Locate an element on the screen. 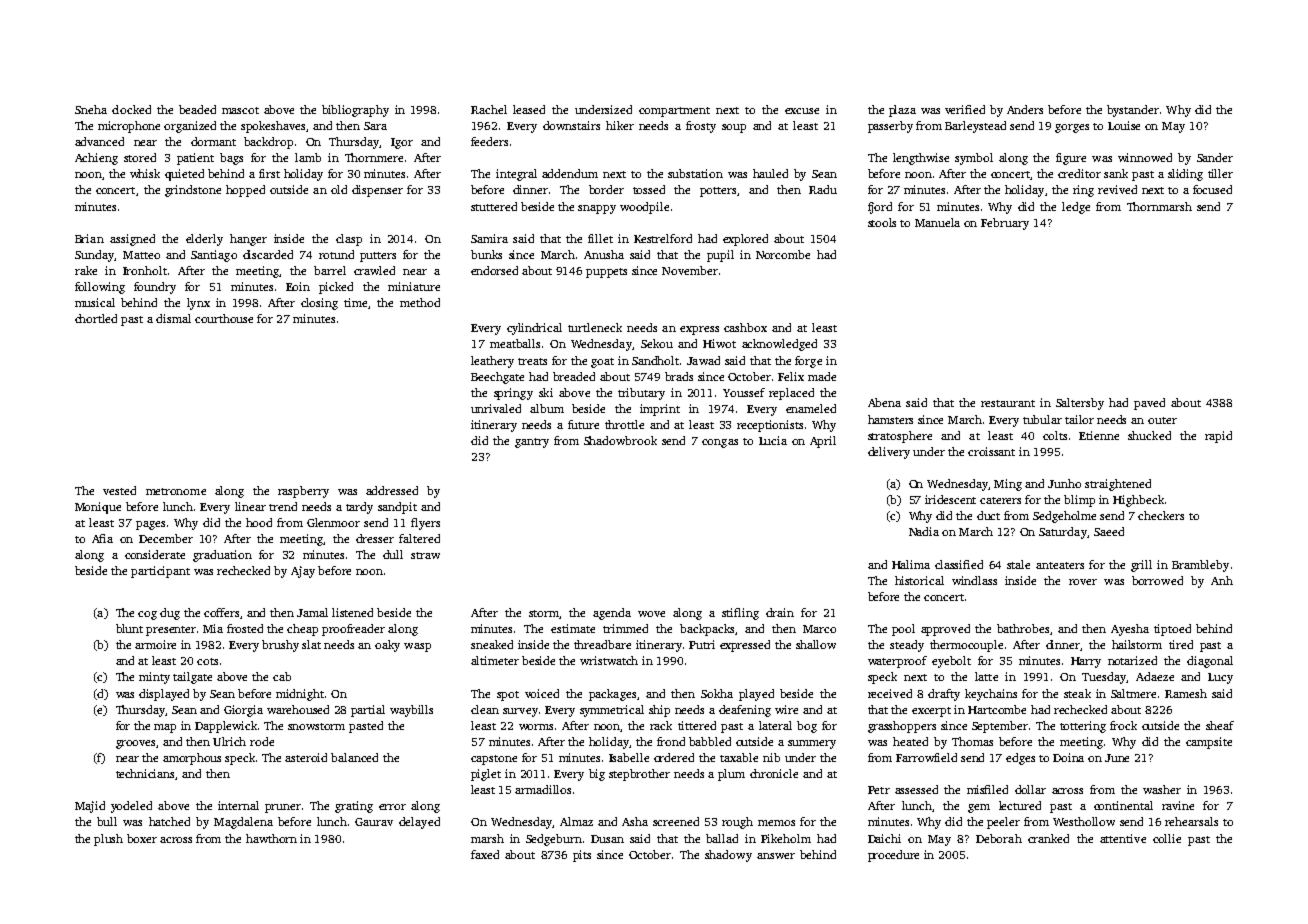 Image resolution: width=1308 pixels, height=924 pixels. raspberry is located at coordinates (303, 492).
